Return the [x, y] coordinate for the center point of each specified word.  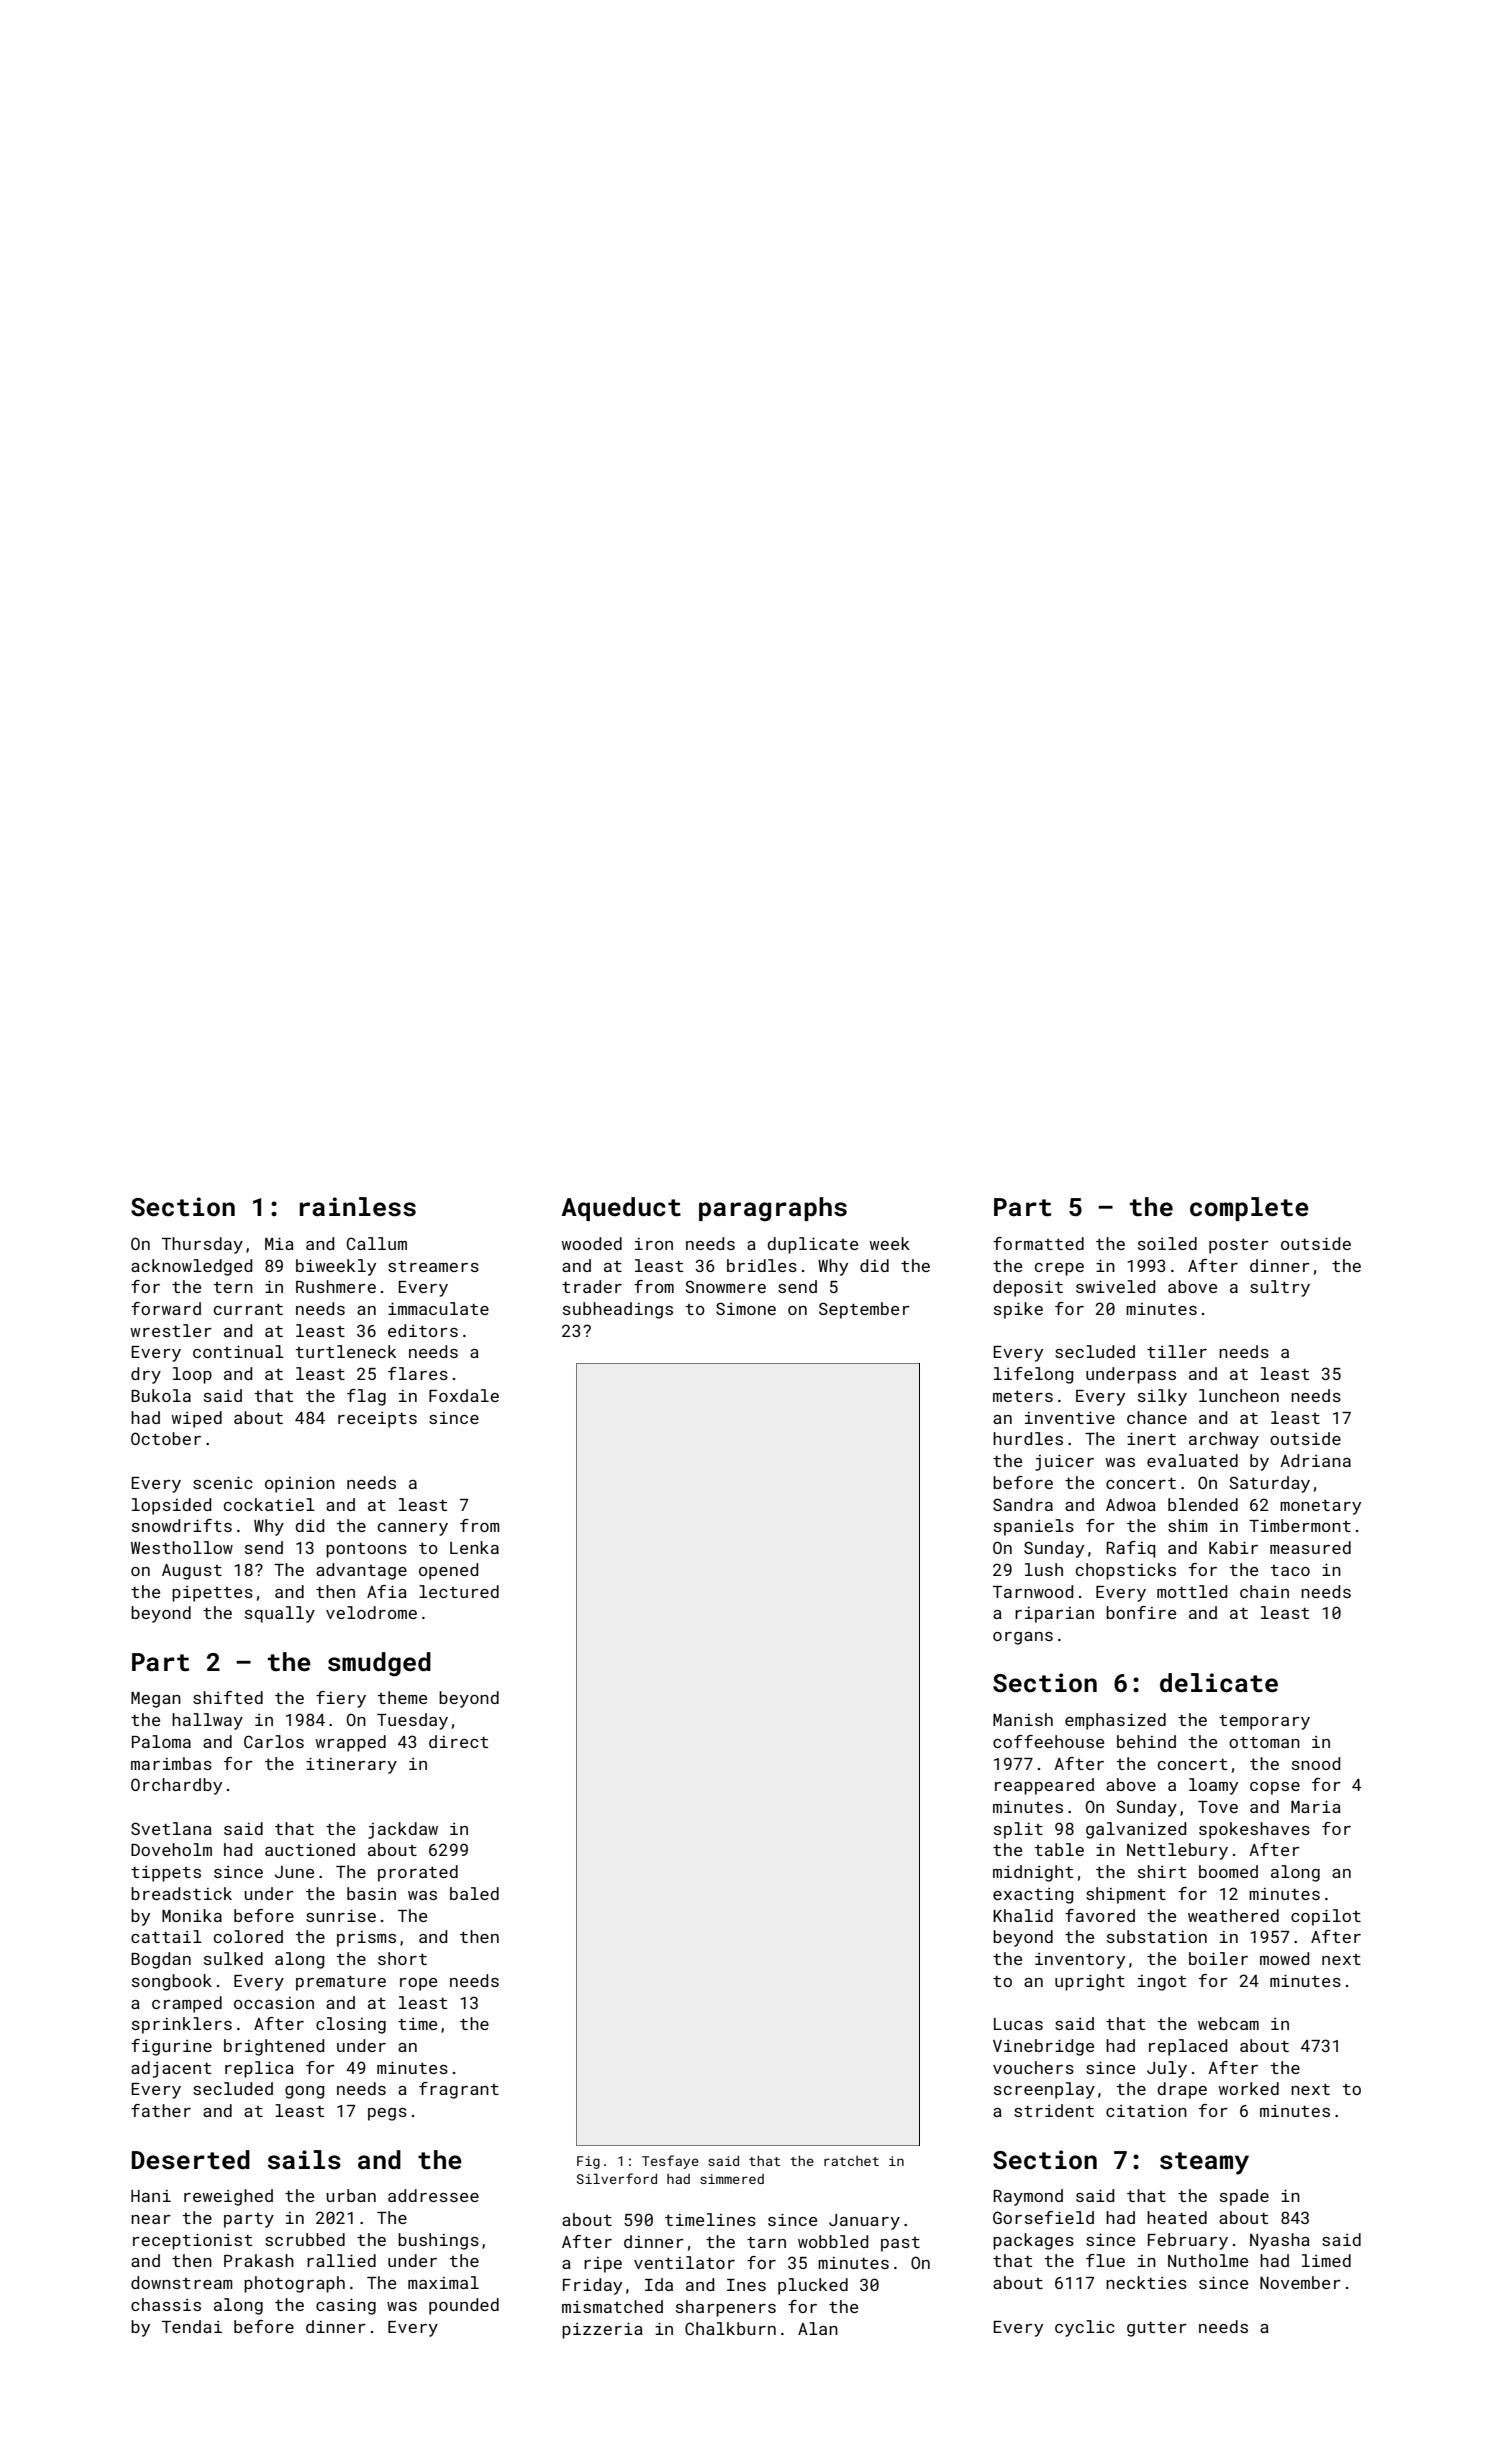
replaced [1188, 2047]
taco [1290, 1570]
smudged [379, 1664]
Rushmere [336, 1286]
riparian [1054, 1615]
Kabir [1233, 1547]
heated [1177, 2217]
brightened [274, 2047]
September [864, 1310]
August [192, 1572]
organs [1023, 1638]
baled [474, 1893]
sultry [1280, 1288]
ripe [603, 2265]
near [151, 2219]
